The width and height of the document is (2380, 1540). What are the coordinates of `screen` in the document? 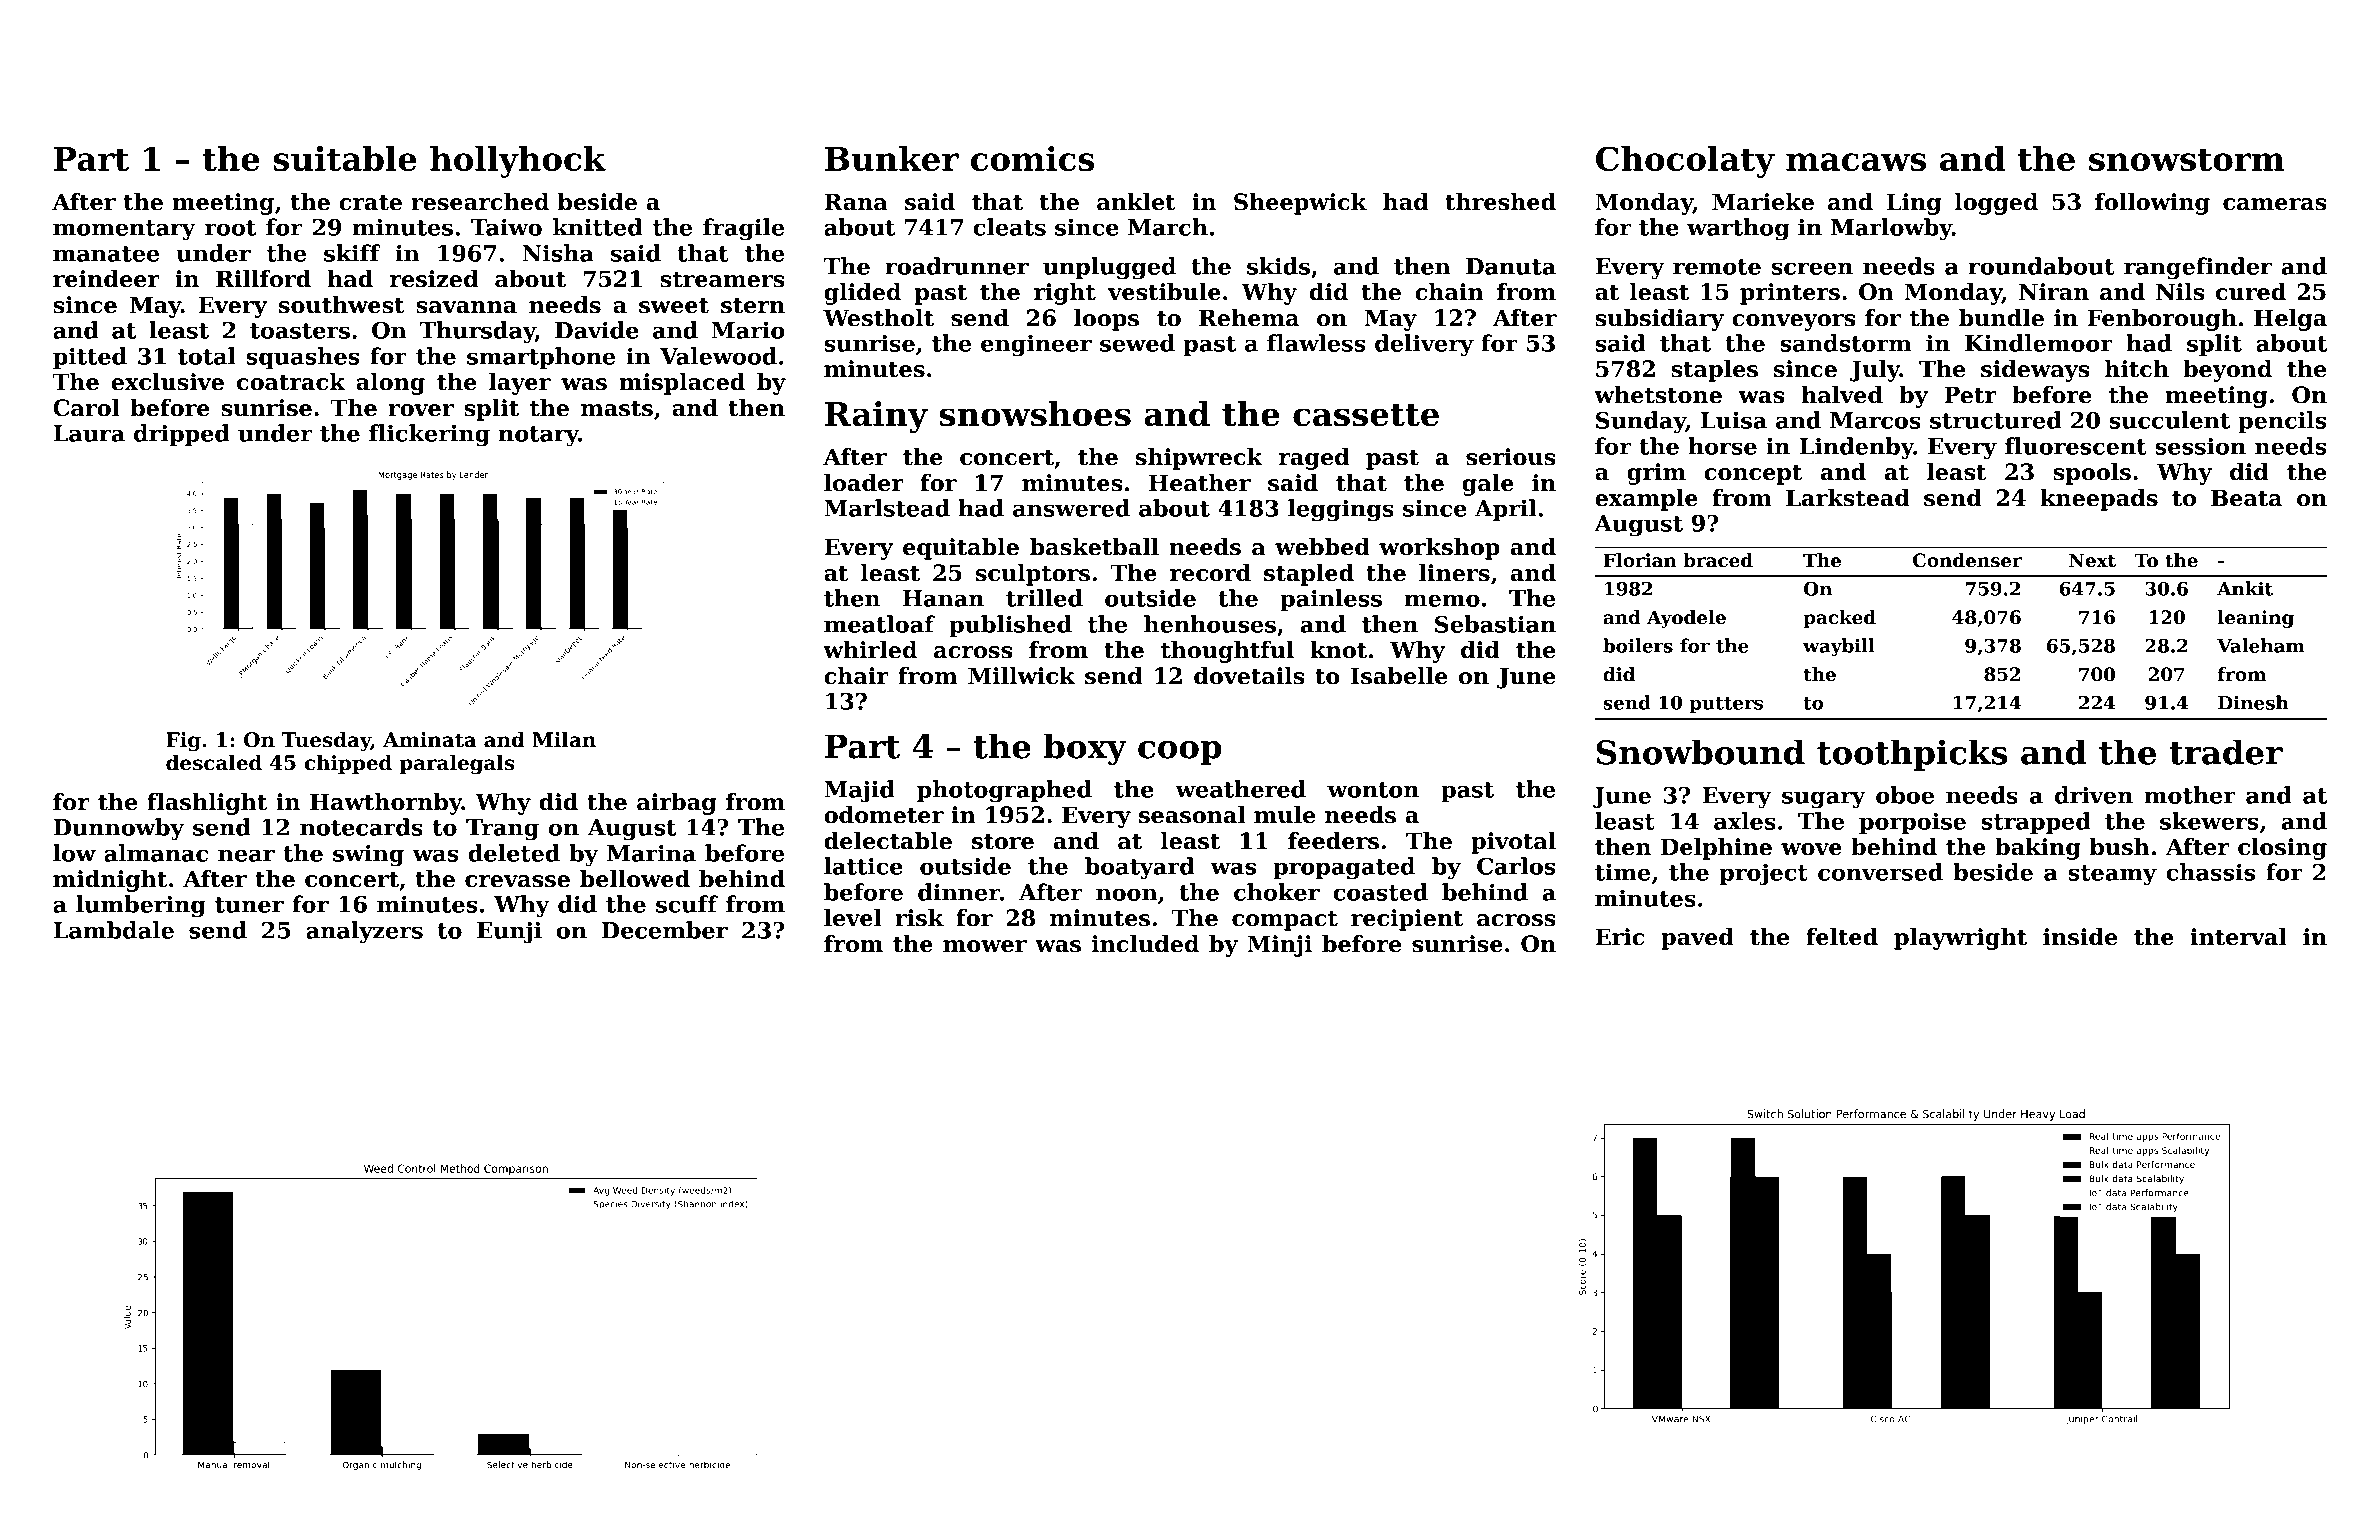 It's located at (1812, 268).
